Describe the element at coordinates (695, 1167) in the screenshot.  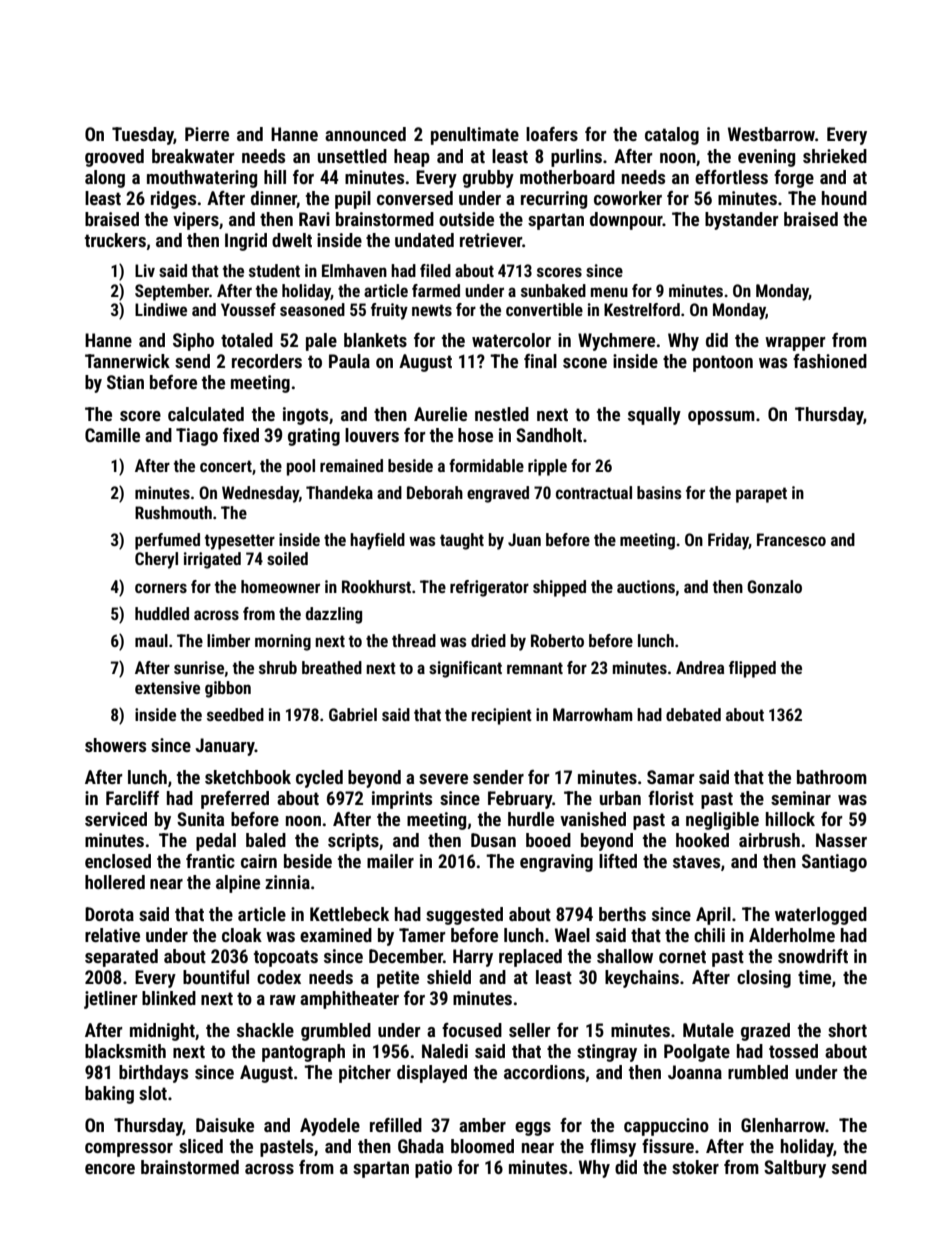
I see `stoker` at that location.
